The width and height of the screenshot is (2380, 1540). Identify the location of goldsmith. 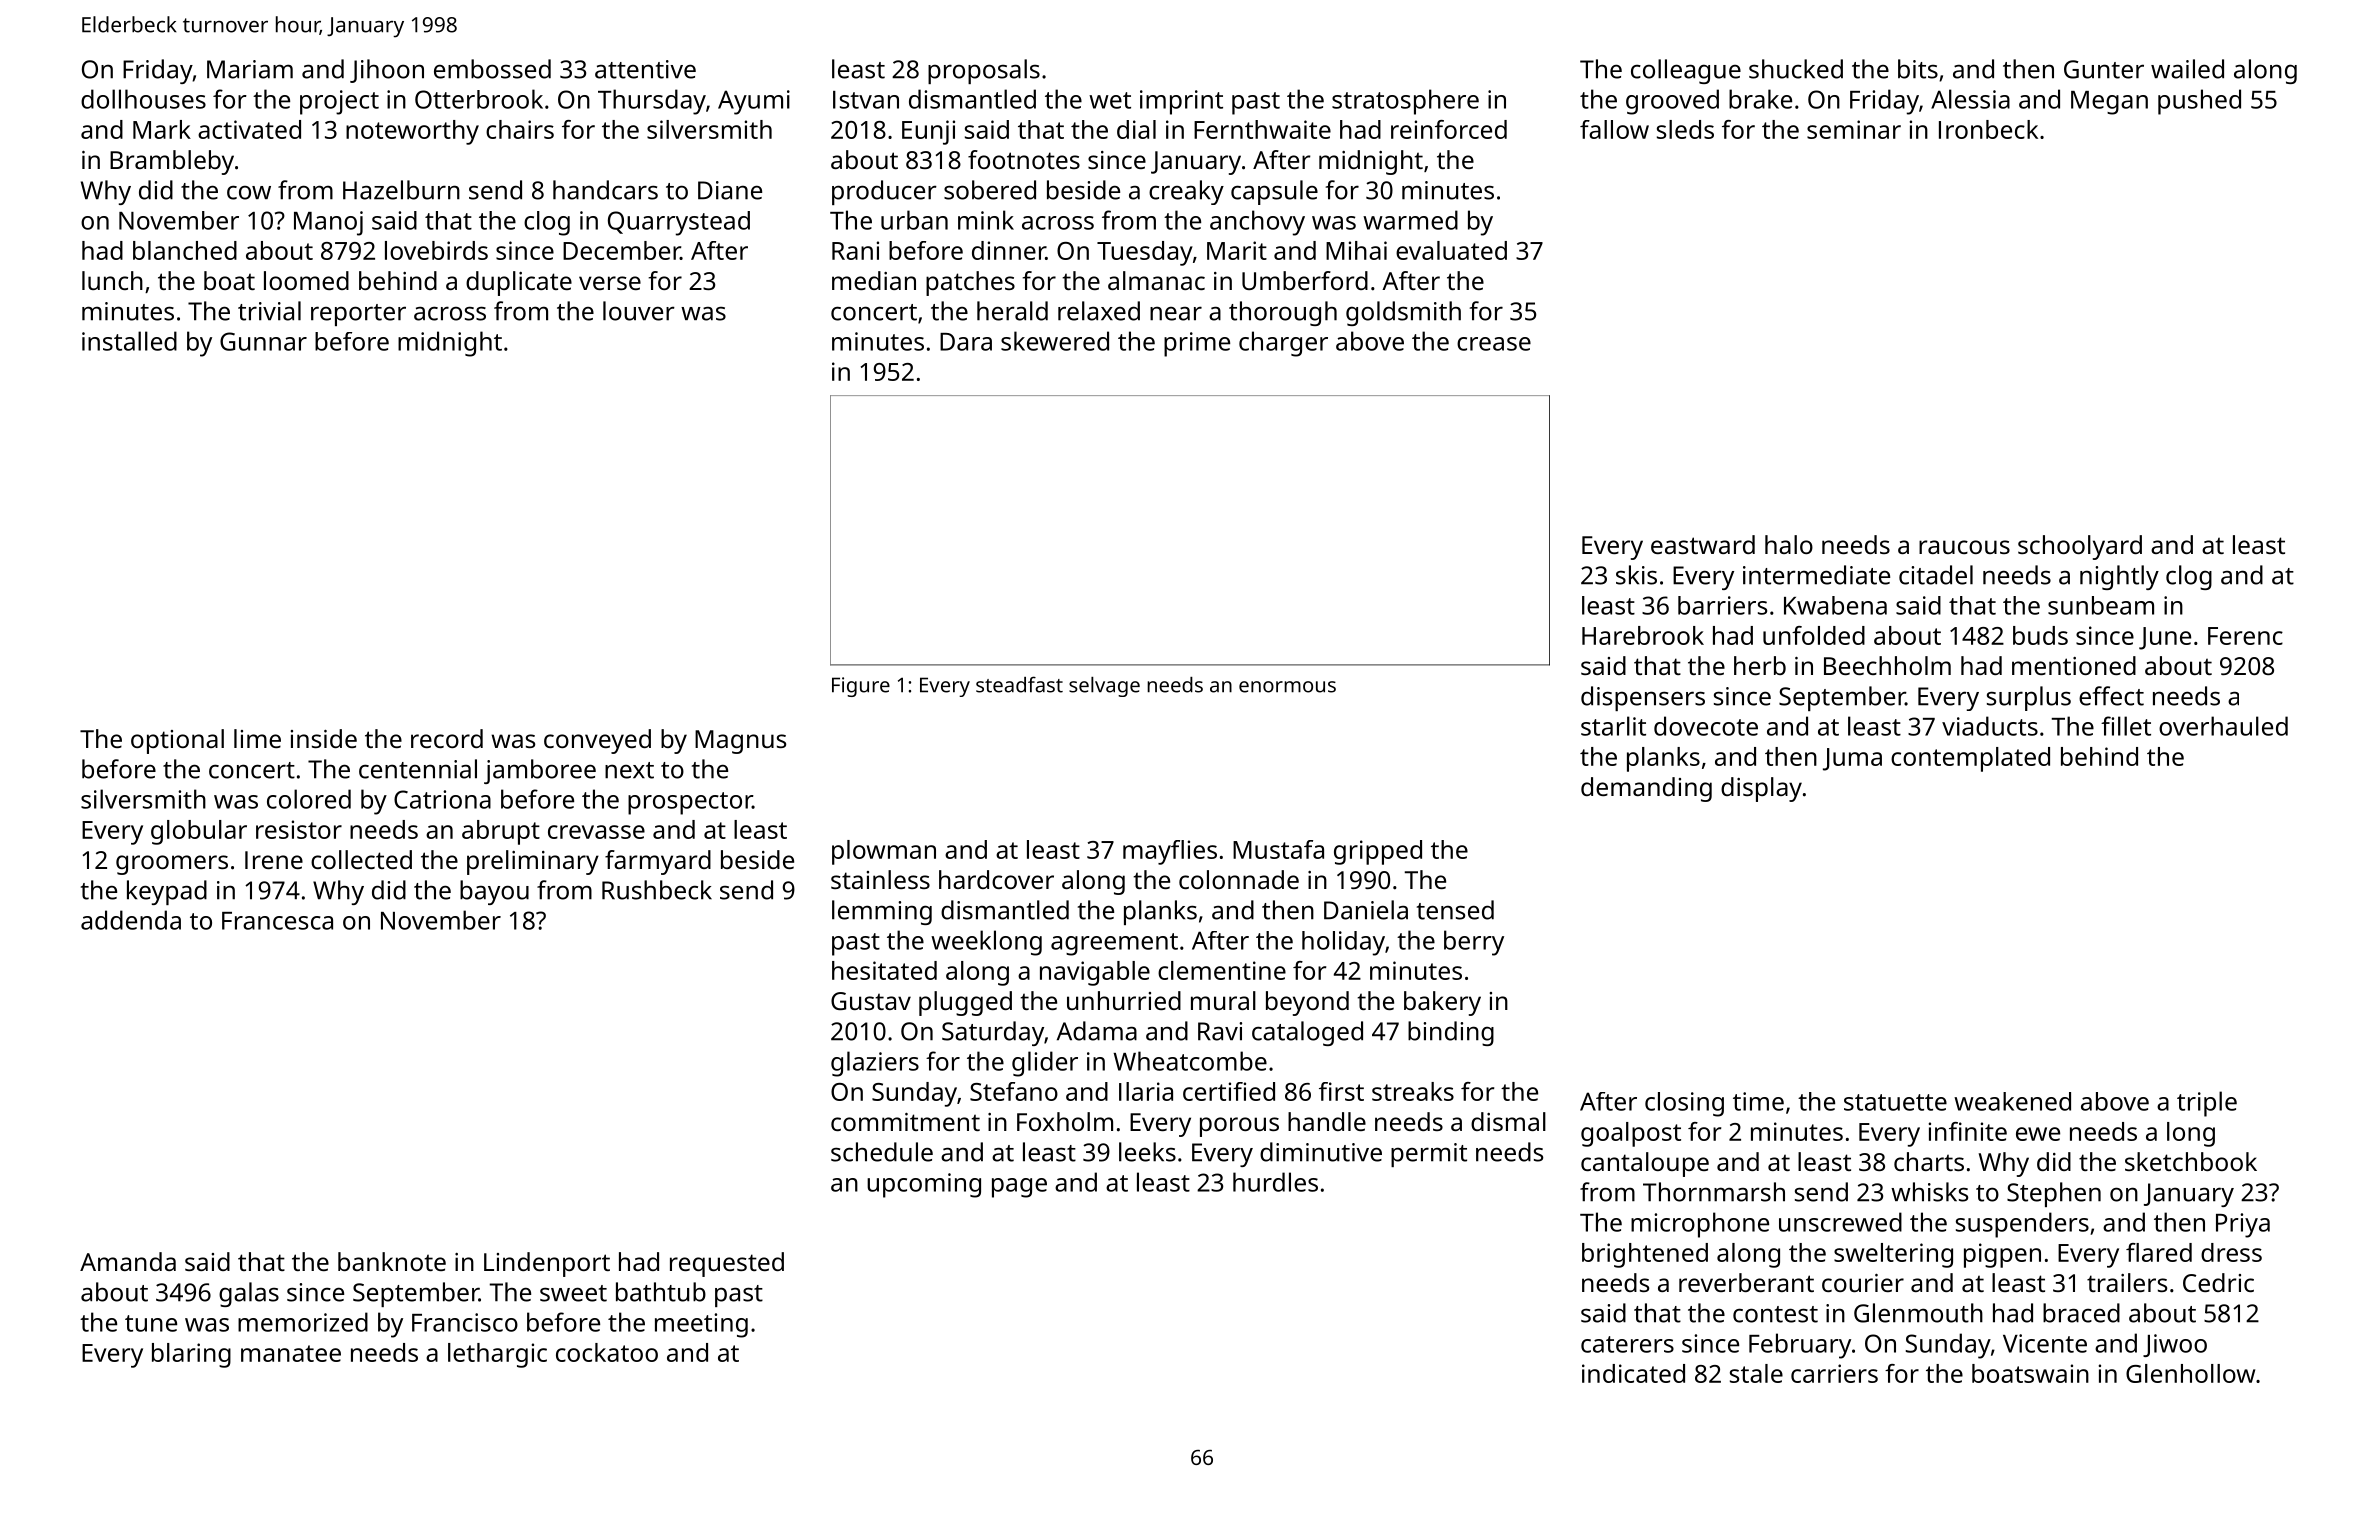
(1403, 313).
